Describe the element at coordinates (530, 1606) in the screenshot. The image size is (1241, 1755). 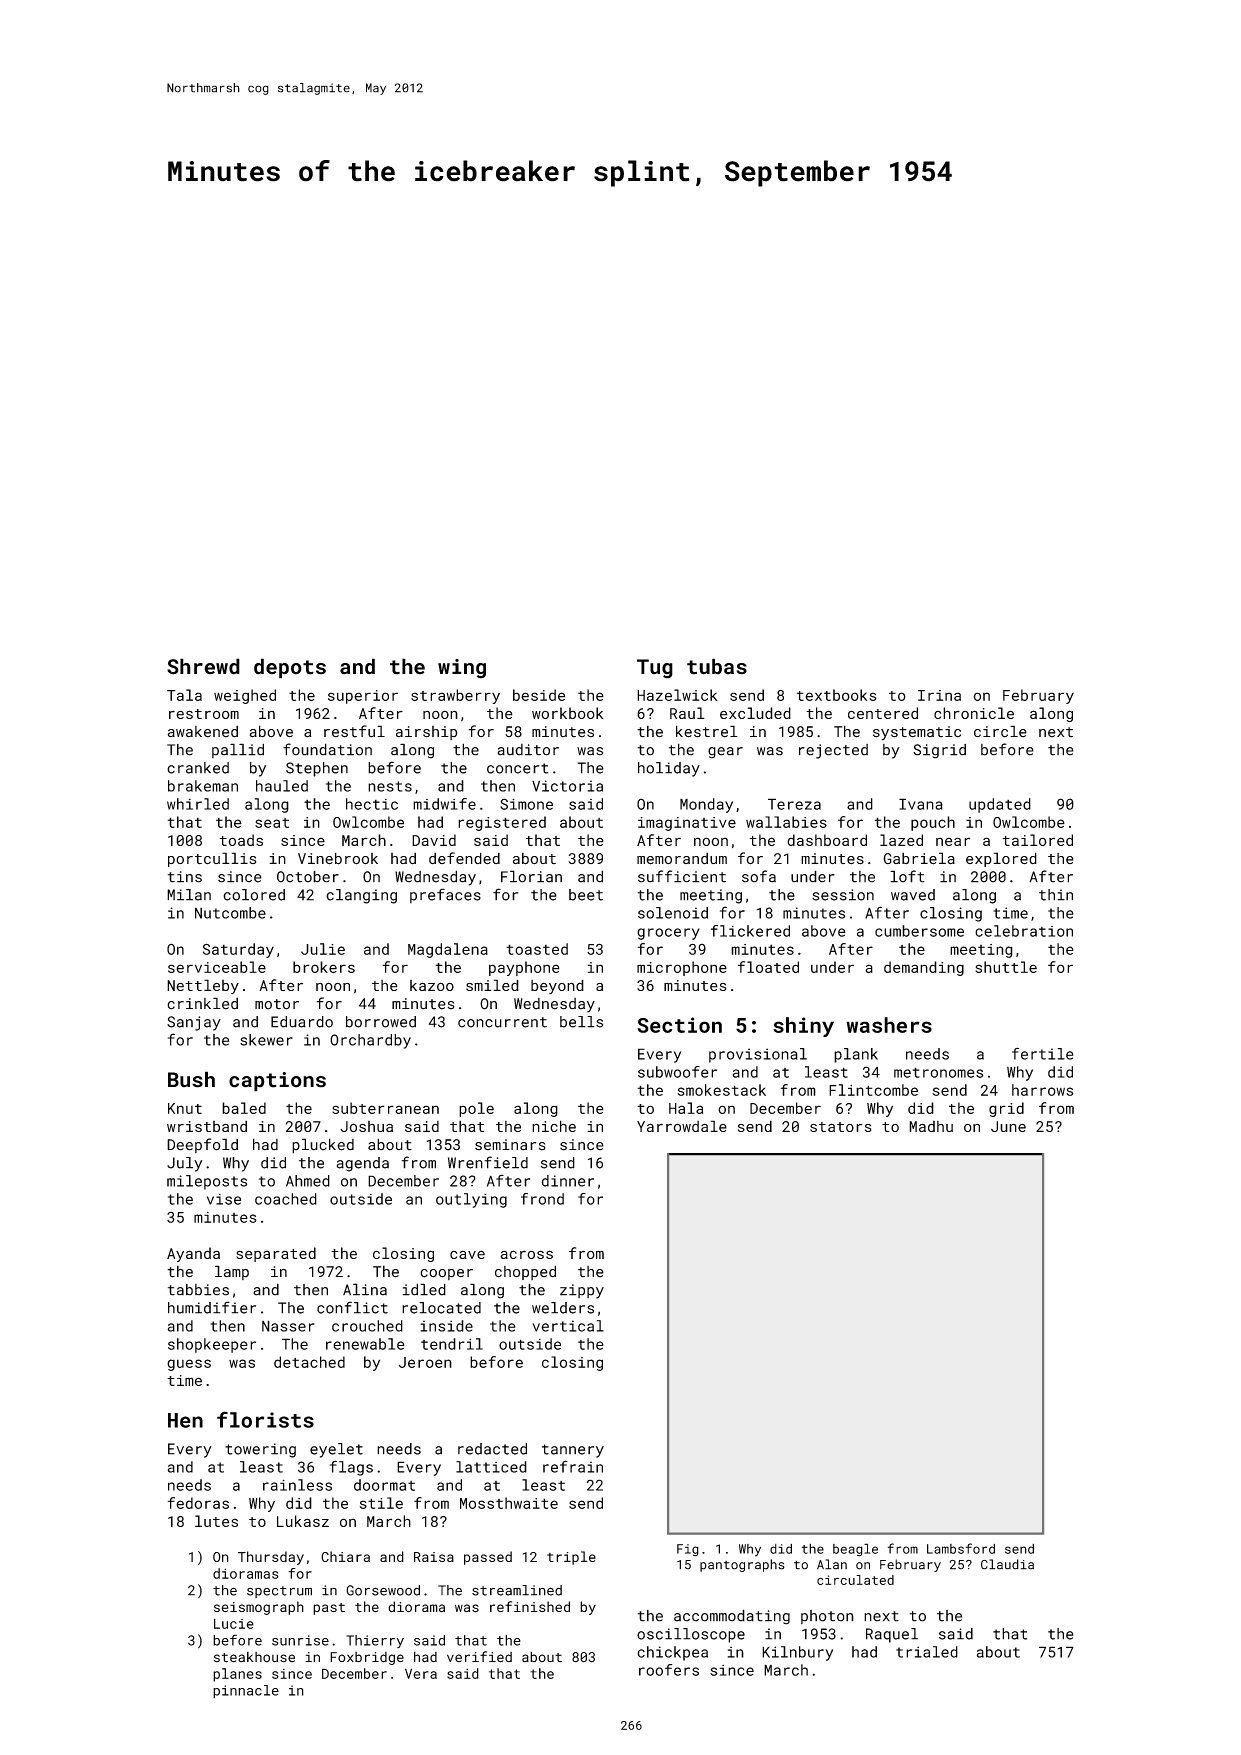
I see `refinished` at that location.
